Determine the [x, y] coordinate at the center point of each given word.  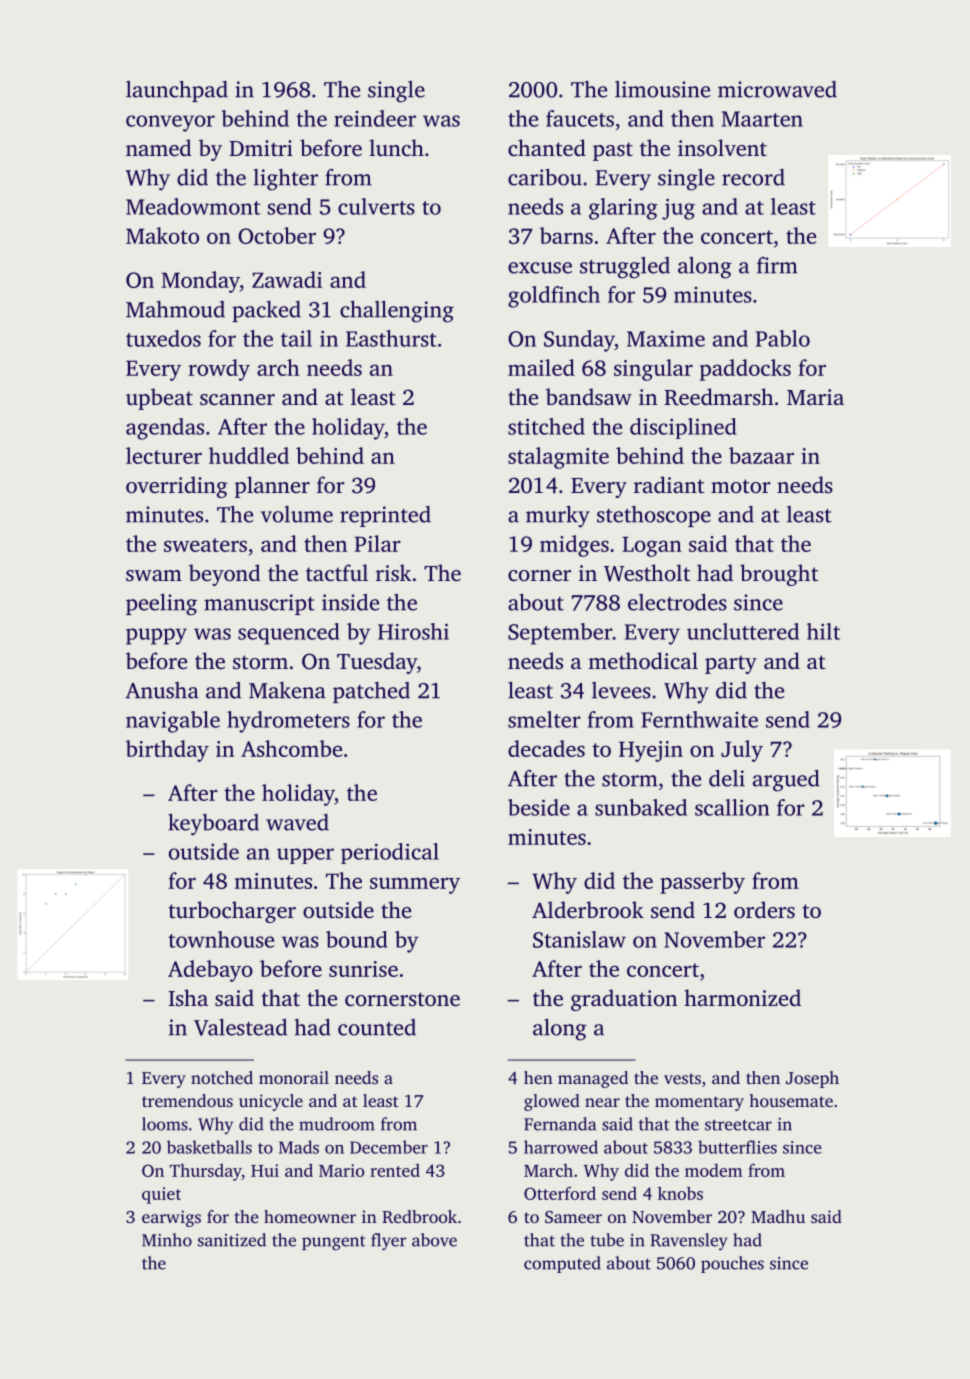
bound [357, 939]
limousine [662, 89]
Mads [299, 1147]
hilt [823, 631]
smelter [544, 719]
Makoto [162, 235]
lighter [285, 180]
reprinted [385, 516]
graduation [624, 1000]
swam [154, 575]
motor [741, 486]
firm [777, 265]
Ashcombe [291, 748]
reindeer [375, 118]
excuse [540, 268]
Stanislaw [579, 939]
